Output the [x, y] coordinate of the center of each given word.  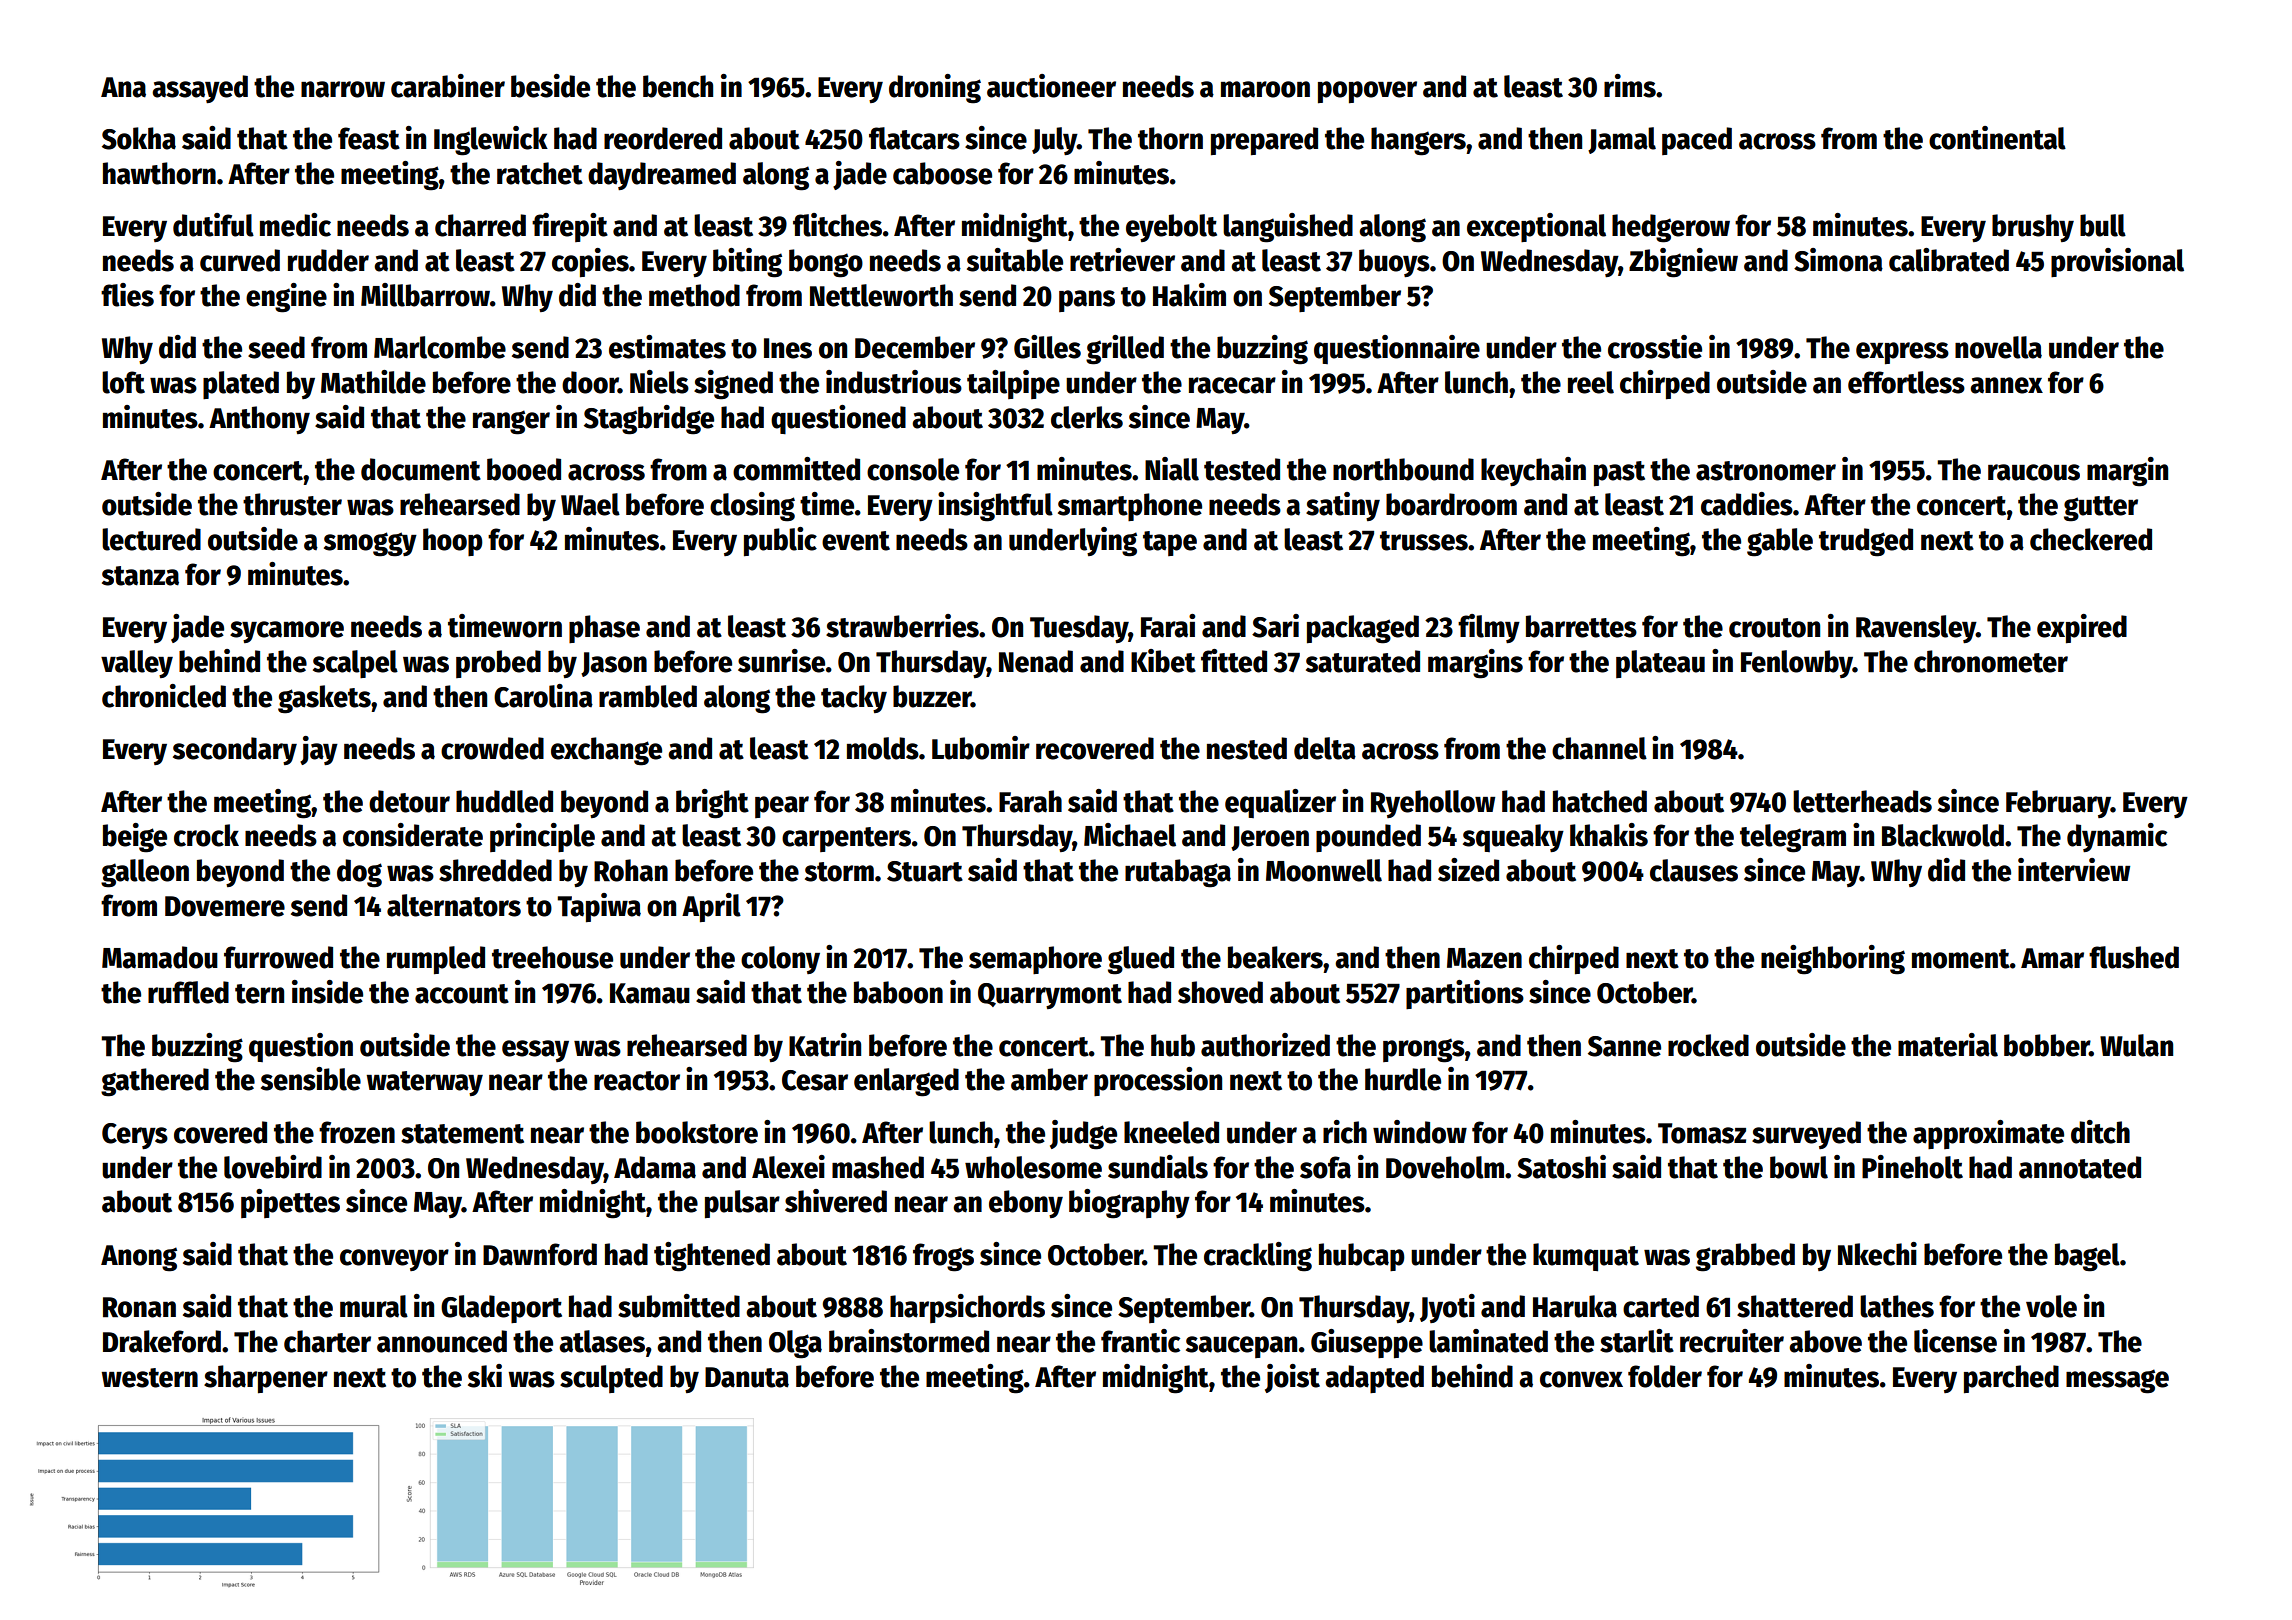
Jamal [1622, 140]
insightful [995, 507]
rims [1630, 86]
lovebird [273, 1167]
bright [712, 804]
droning [935, 89]
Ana [123, 87]
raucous [2034, 472]
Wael [590, 504]
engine [286, 298]
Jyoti [1447, 1308]
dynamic [2117, 837]
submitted [679, 1306]
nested [1247, 748]
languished [1288, 228]
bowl [1799, 1167]
